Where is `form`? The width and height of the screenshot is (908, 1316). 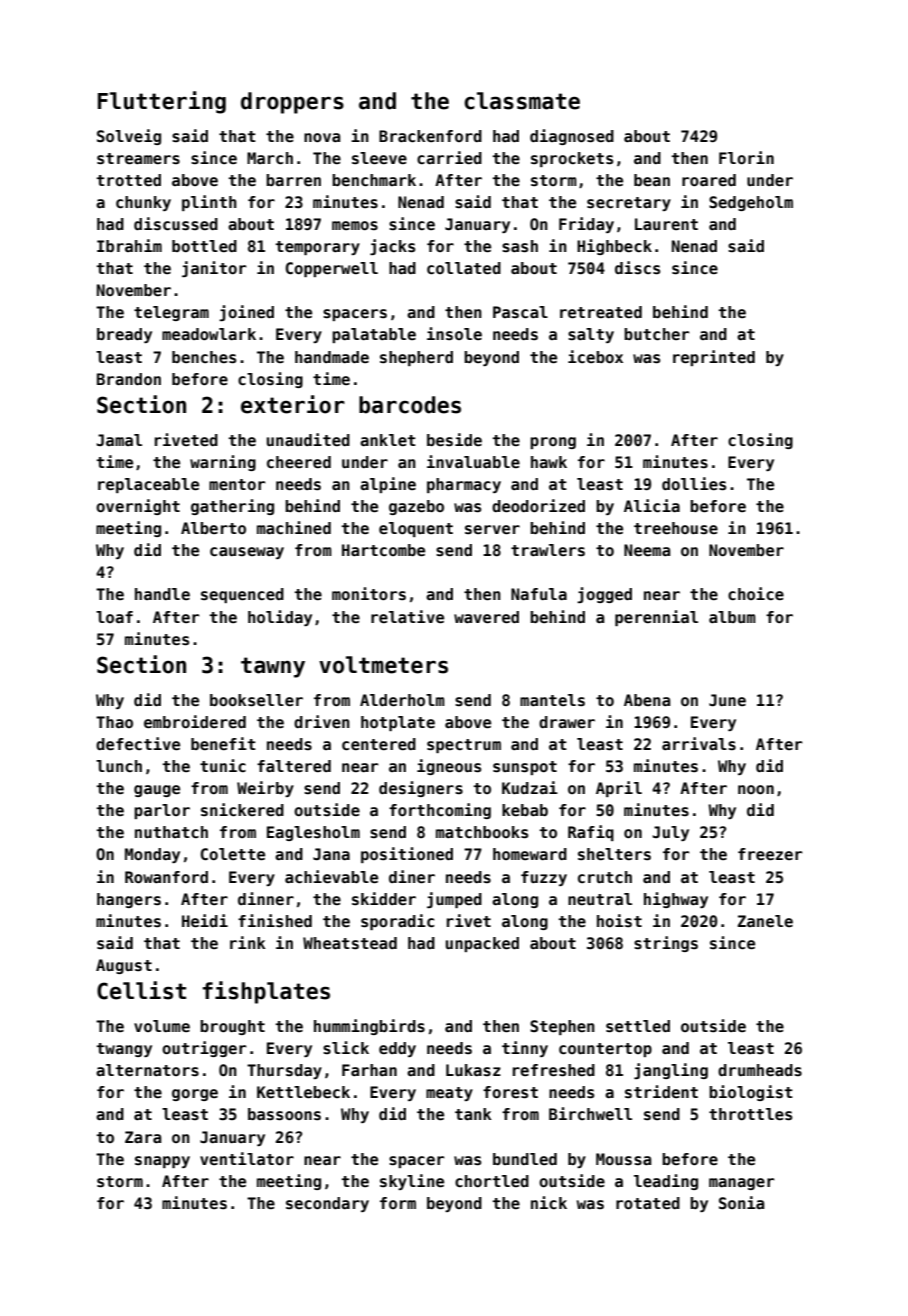 form is located at coordinates (398, 1203).
